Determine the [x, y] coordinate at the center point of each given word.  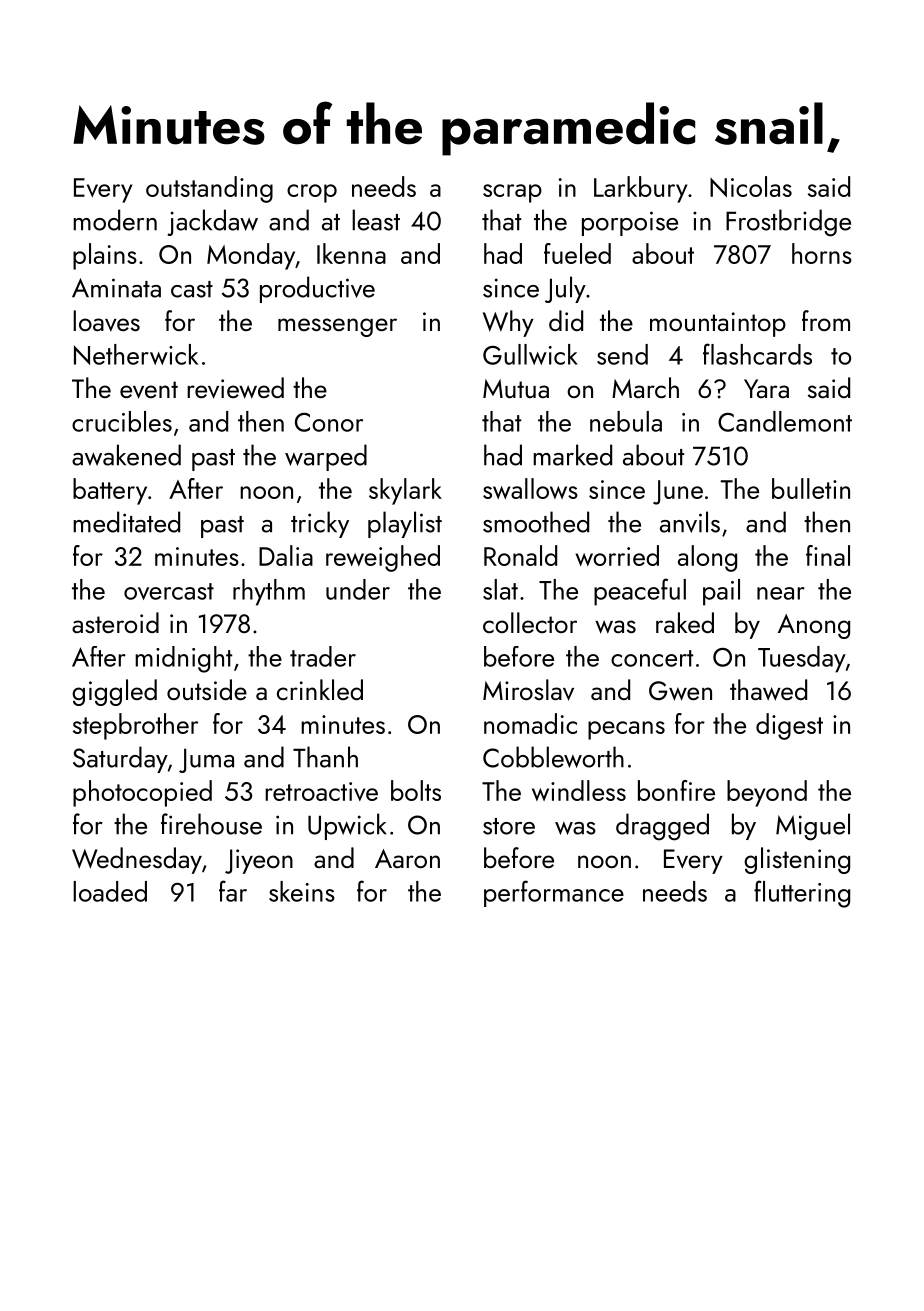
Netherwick [136, 354]
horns [822, 253]
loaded [110, 891]
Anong [814, 626]
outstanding [209, 189]
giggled [114, 692]
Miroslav [528, 690]
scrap [512, 193]
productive [317, 289]
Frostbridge [788, 223]
